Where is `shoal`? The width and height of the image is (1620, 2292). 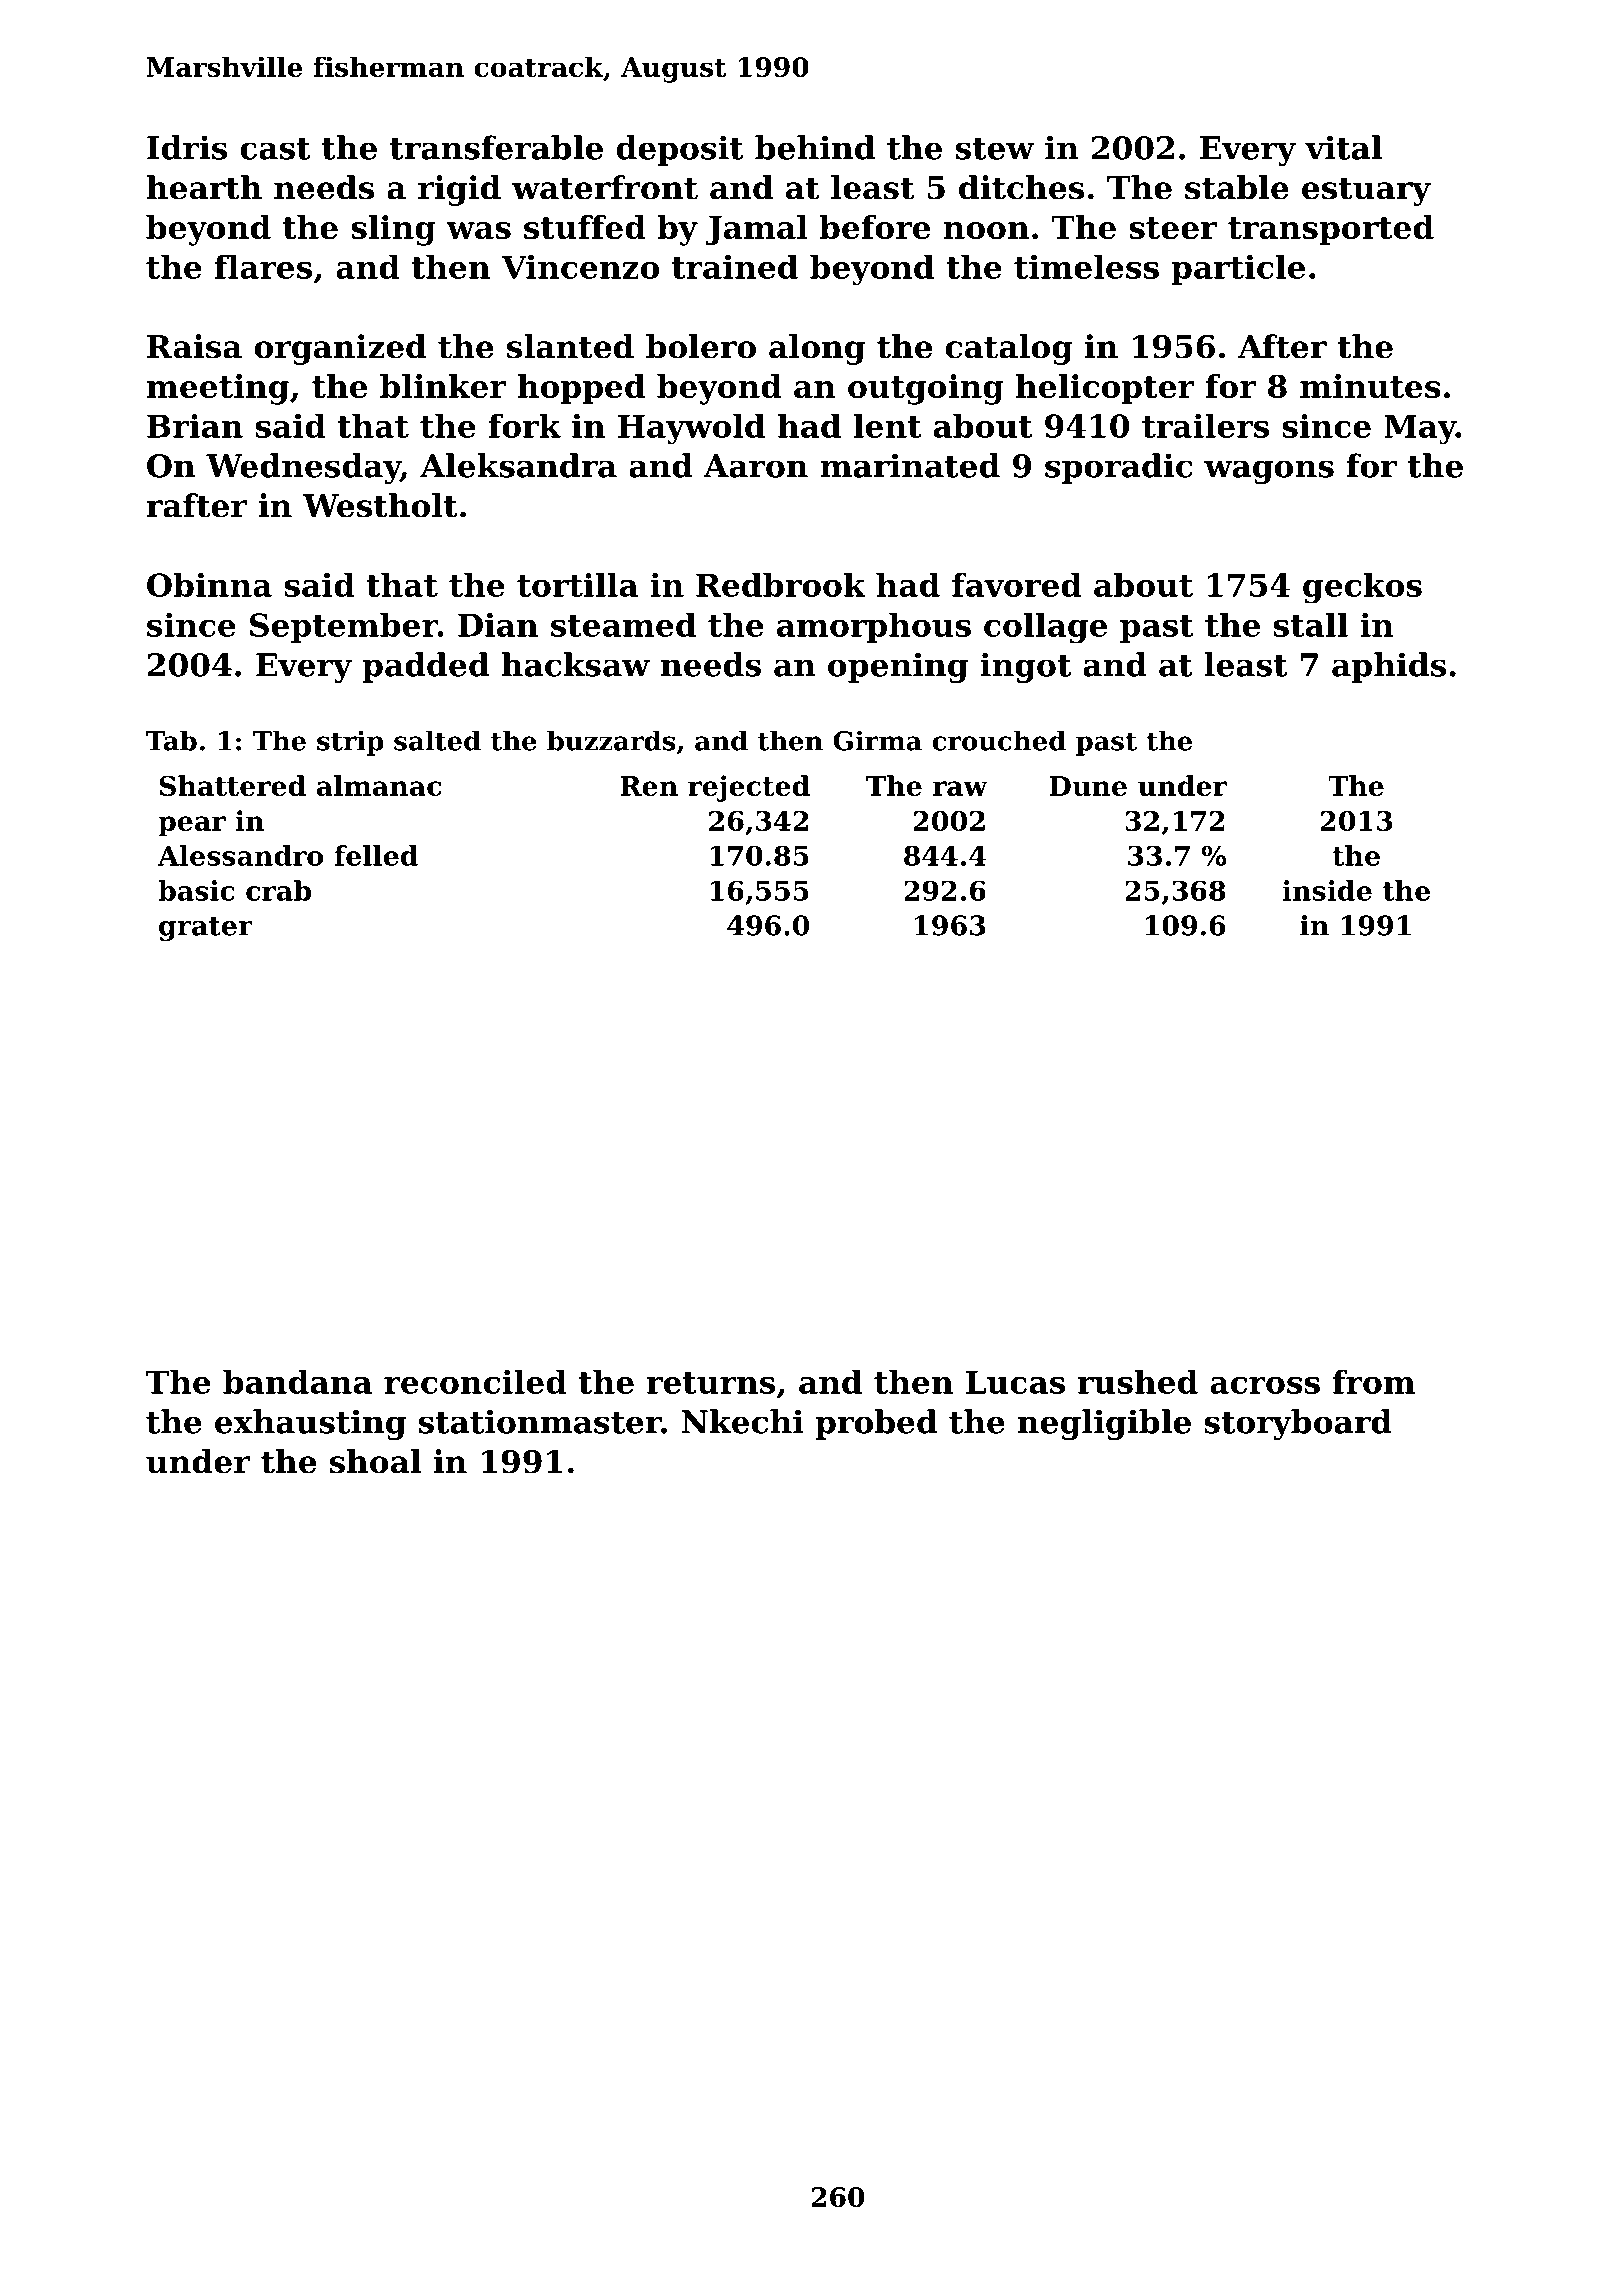
shoal is located at coordinates (375, 1461).
